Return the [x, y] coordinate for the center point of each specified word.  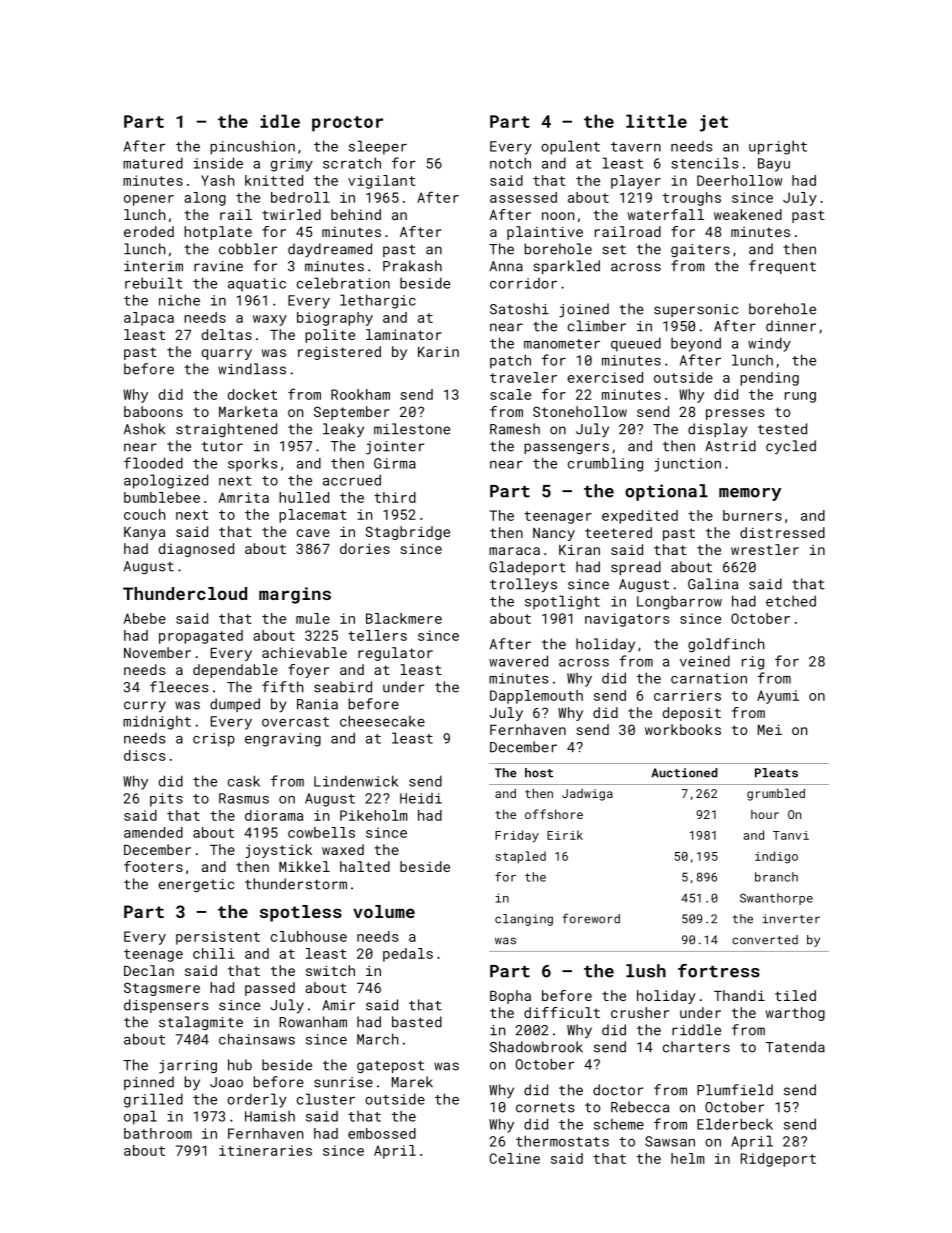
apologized [166, 481]
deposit [692, 714]
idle [280, 121]
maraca [514, 551]
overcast [295, 722]
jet [714, 123]
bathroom [158, 1133]
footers [153, 866]
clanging [524, 920]
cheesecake [382, 721]
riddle [696, 1030]
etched [791, 601]
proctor [347, 124]
